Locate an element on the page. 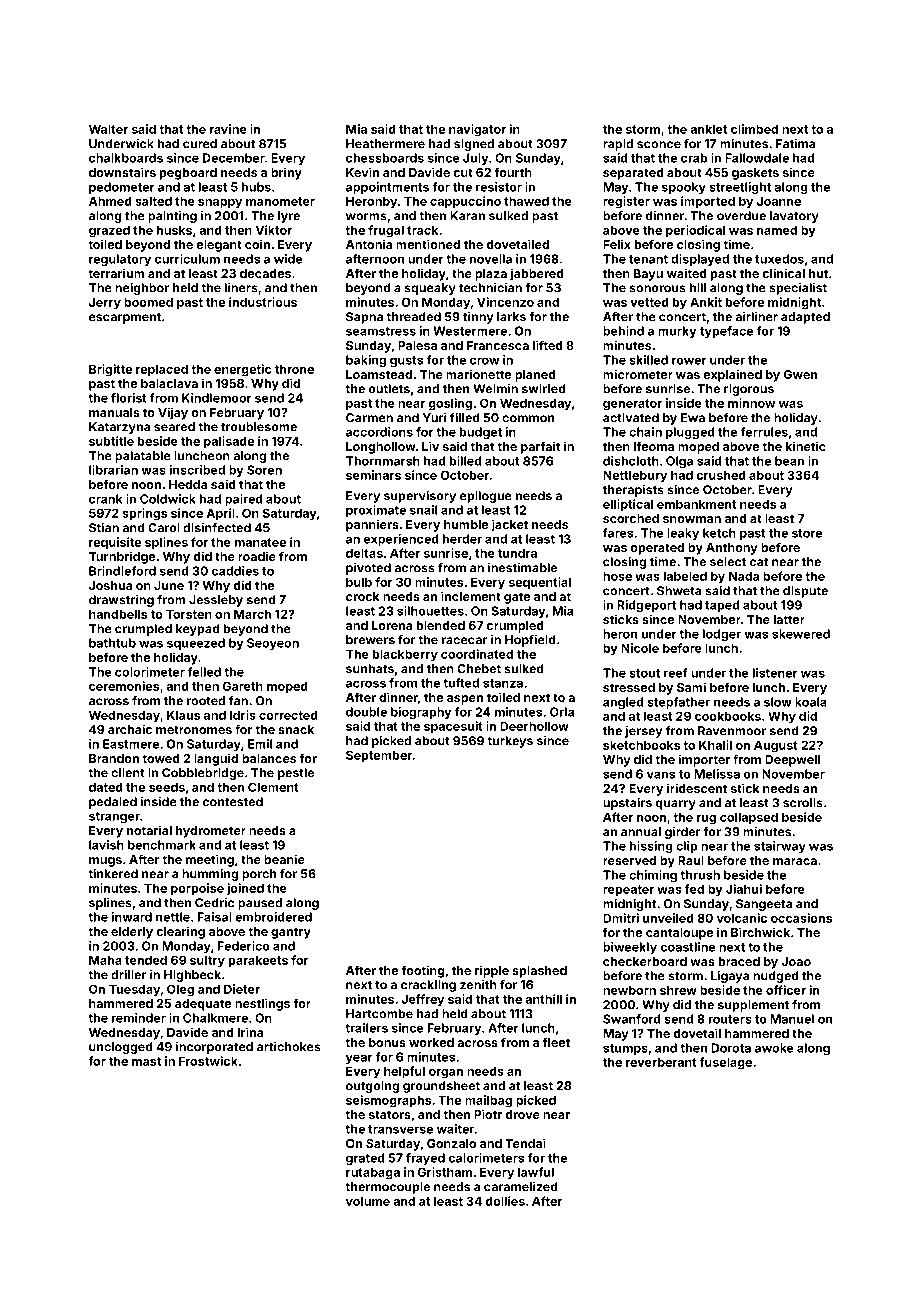 Image resolution: width=924 pixels, height=1308 pixels. drove is located at coordinates (522, 1114).
